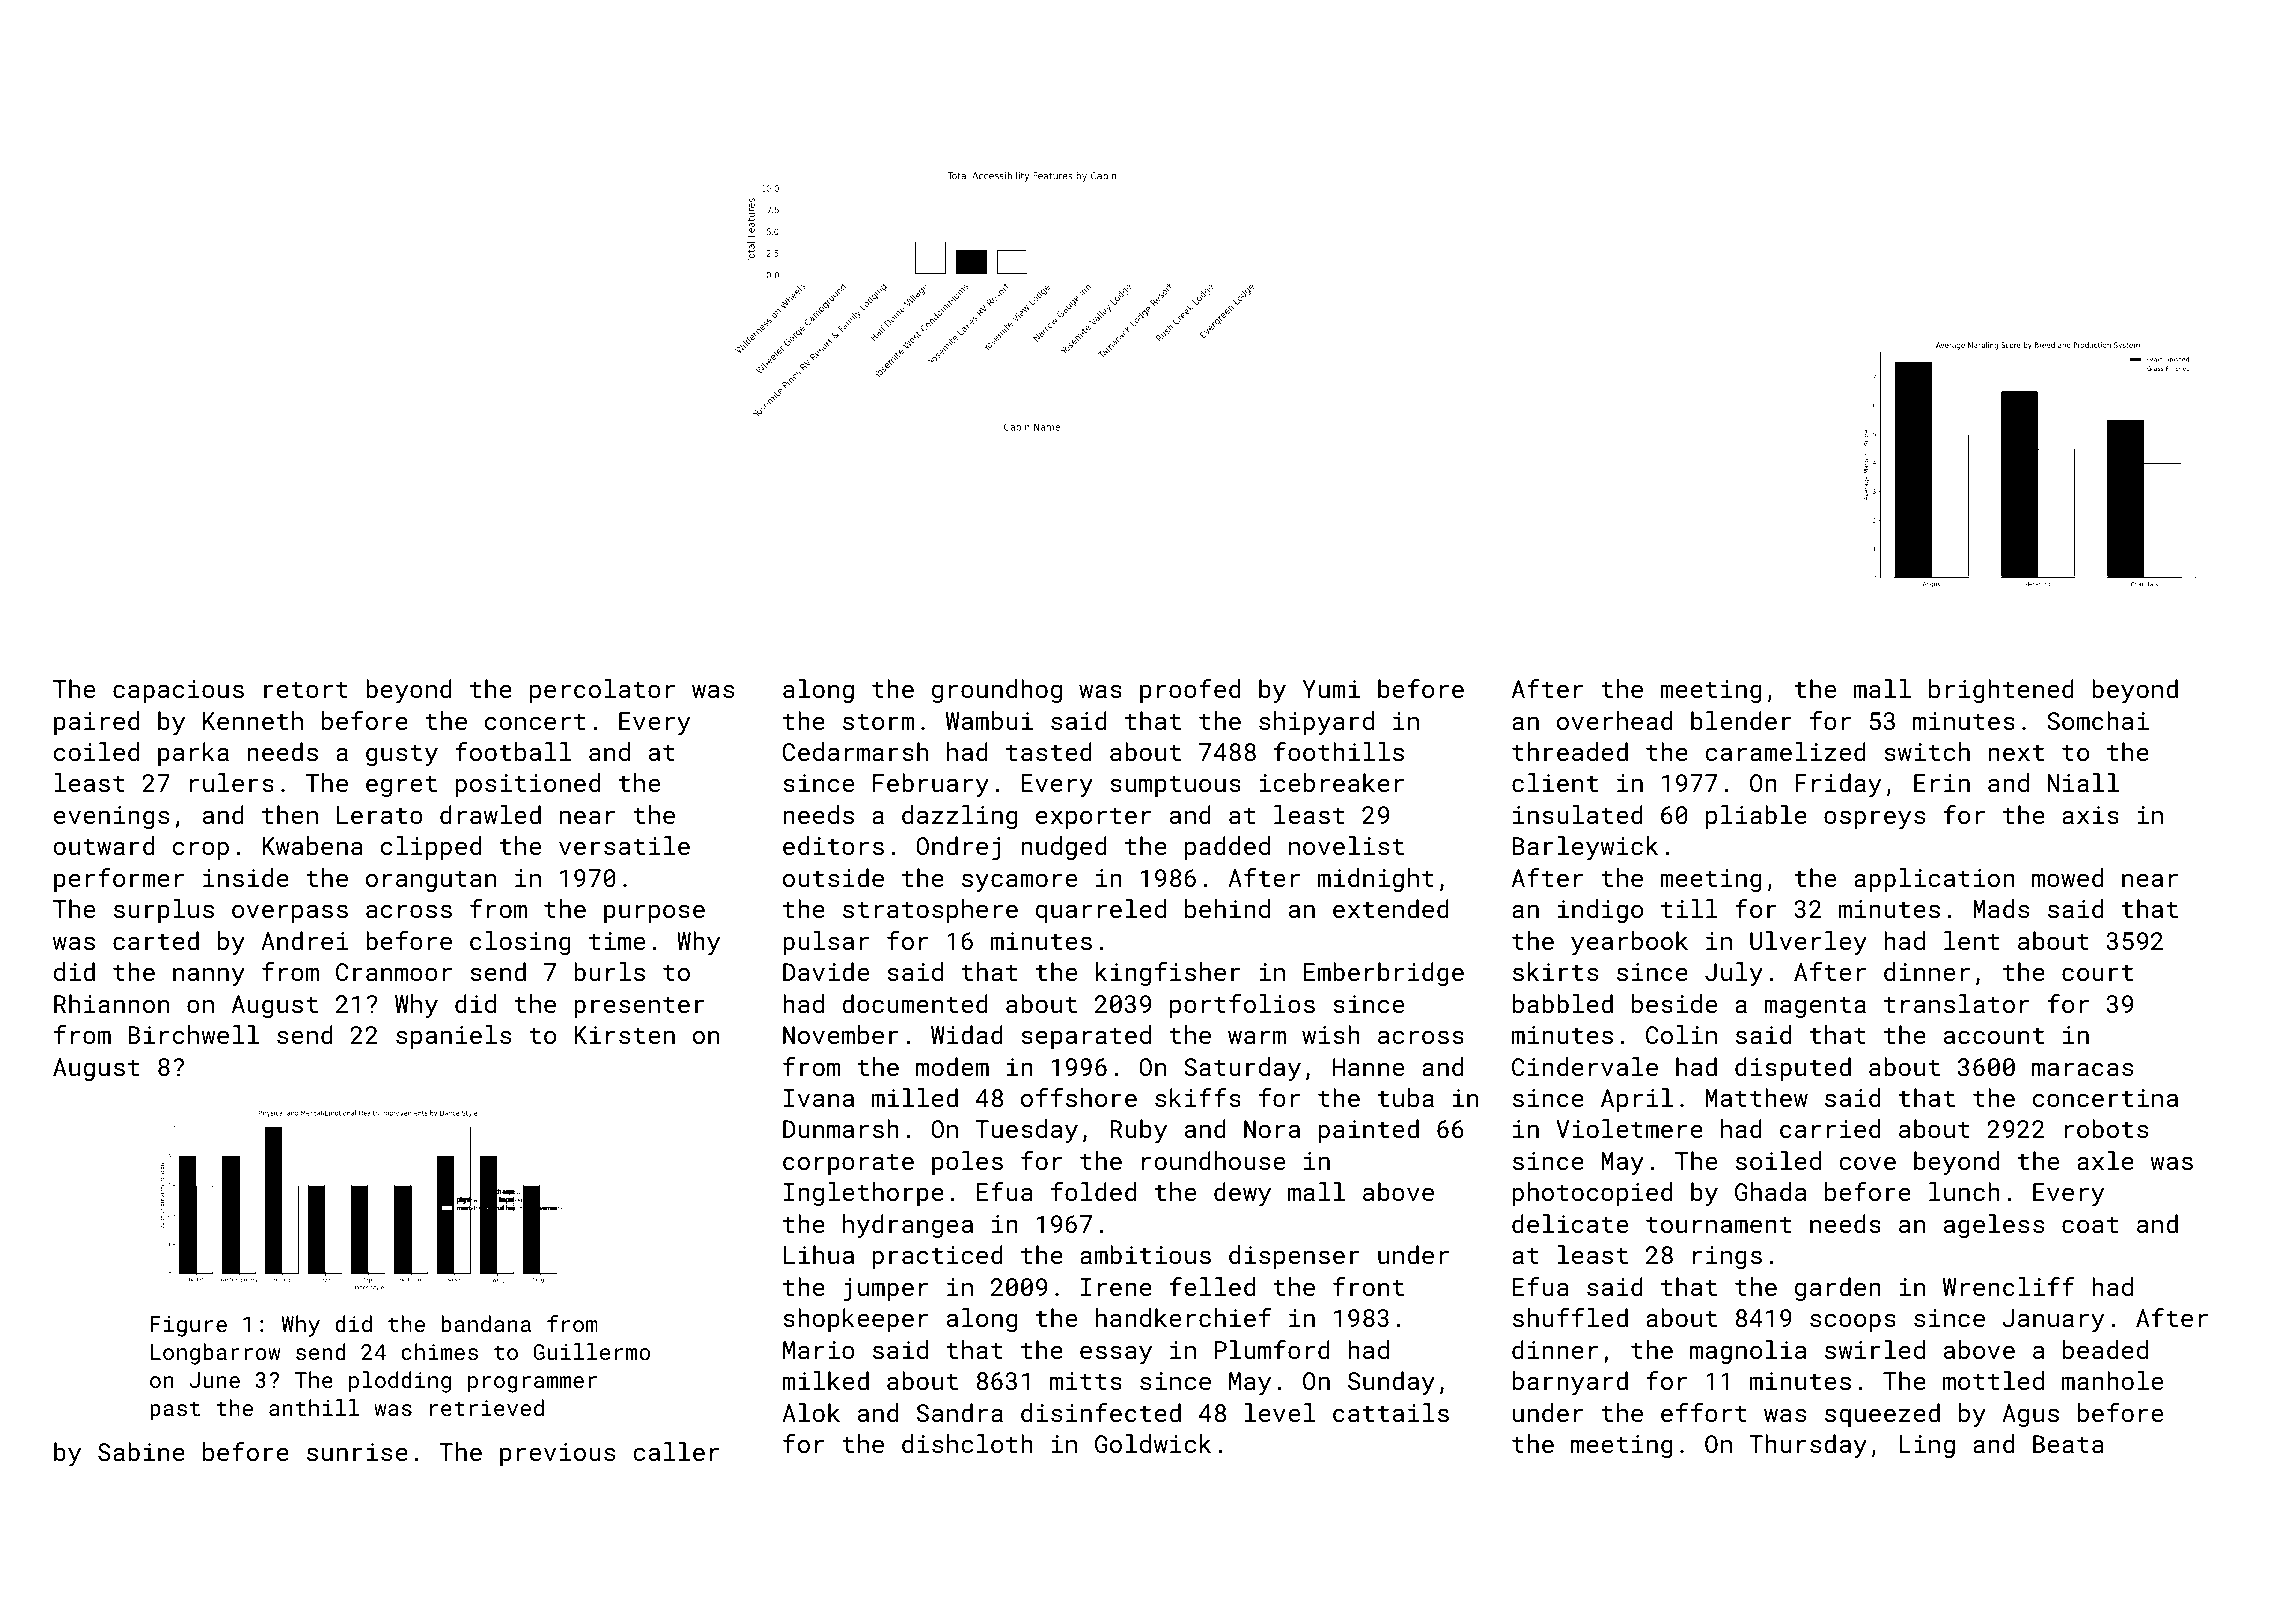 Image resolution: width=2269 pixels, height=1604 pixels. I want to click on Wrencliff, so click(2009, 1286).
